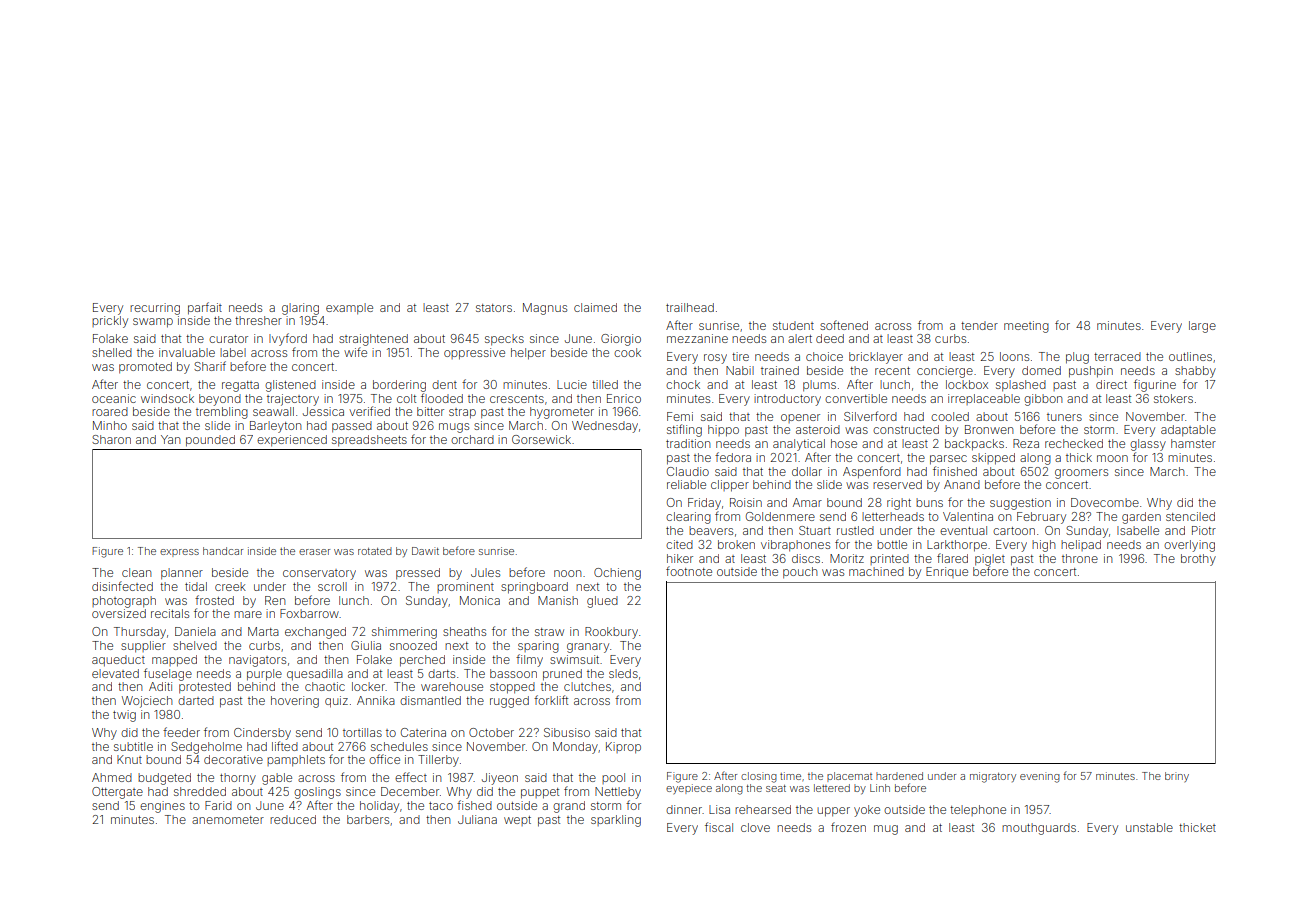  What do you see at coordinates (117, 793) in the page?
I see `Ottergate` at bounding box center [117, 793].
